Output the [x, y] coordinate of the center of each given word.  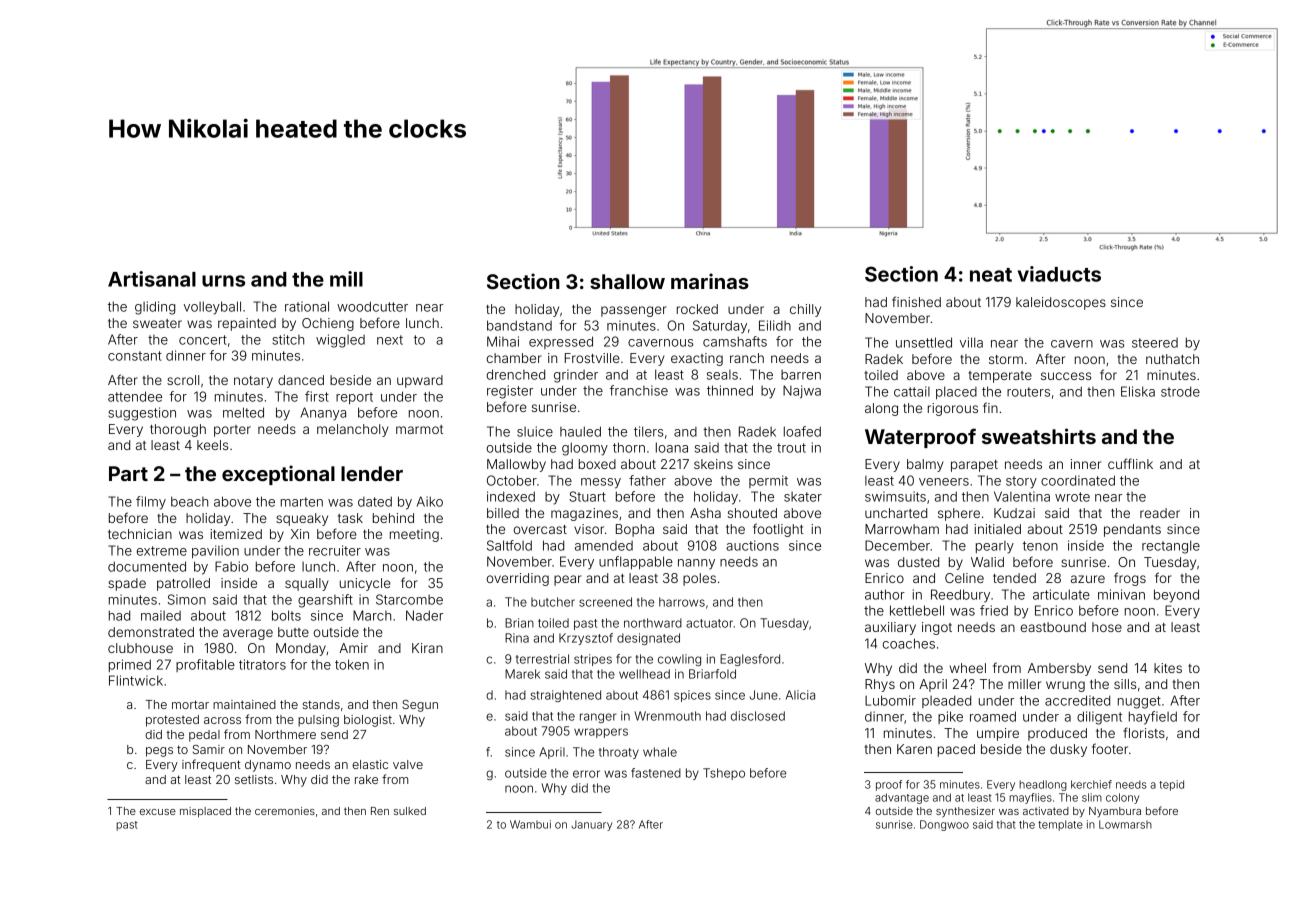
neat [991, 275]
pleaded [946, 701]
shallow [627, 281]
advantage [902, 798]
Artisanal [152, 279]
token [352, 664]
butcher [553, 602]
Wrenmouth [667, 716]
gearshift [325, 601]
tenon [1040, 546]
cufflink [1130, 463]
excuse [158, 812]
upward [420, 381]
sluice [535, 431]
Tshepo [724, 774]
